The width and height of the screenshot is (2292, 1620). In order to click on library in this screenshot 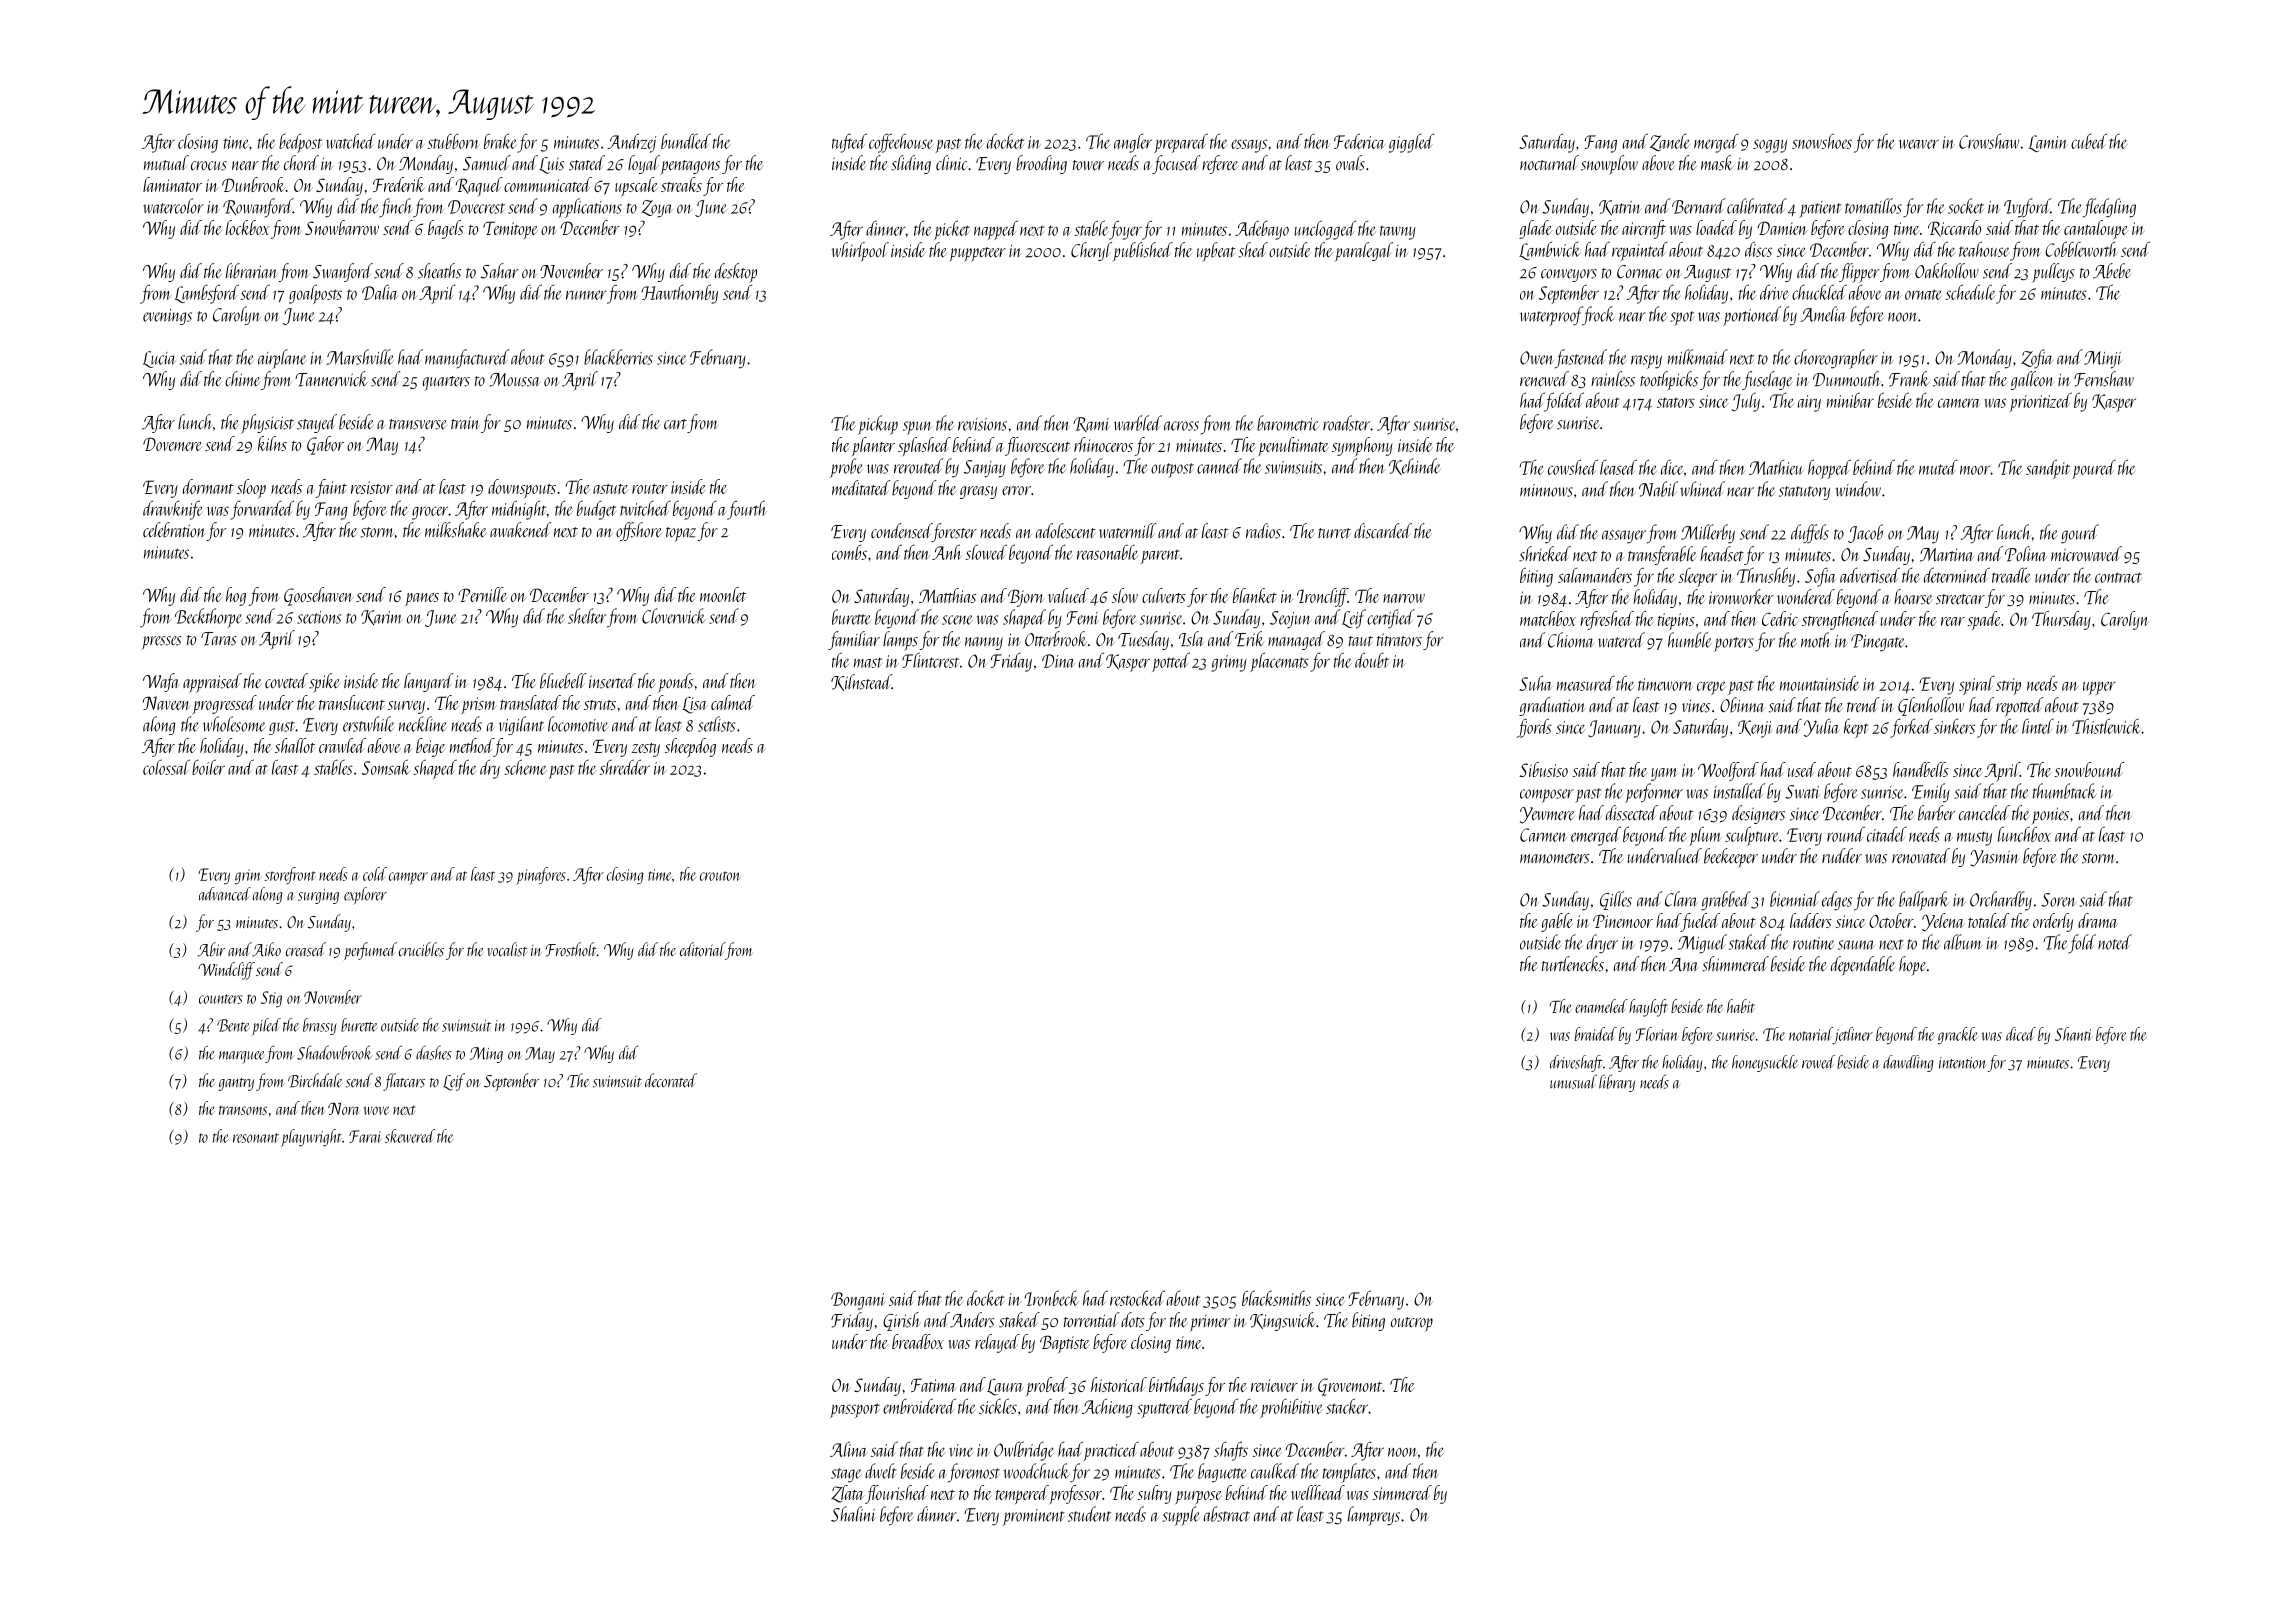, I will do `click(1617, 1083)`.
